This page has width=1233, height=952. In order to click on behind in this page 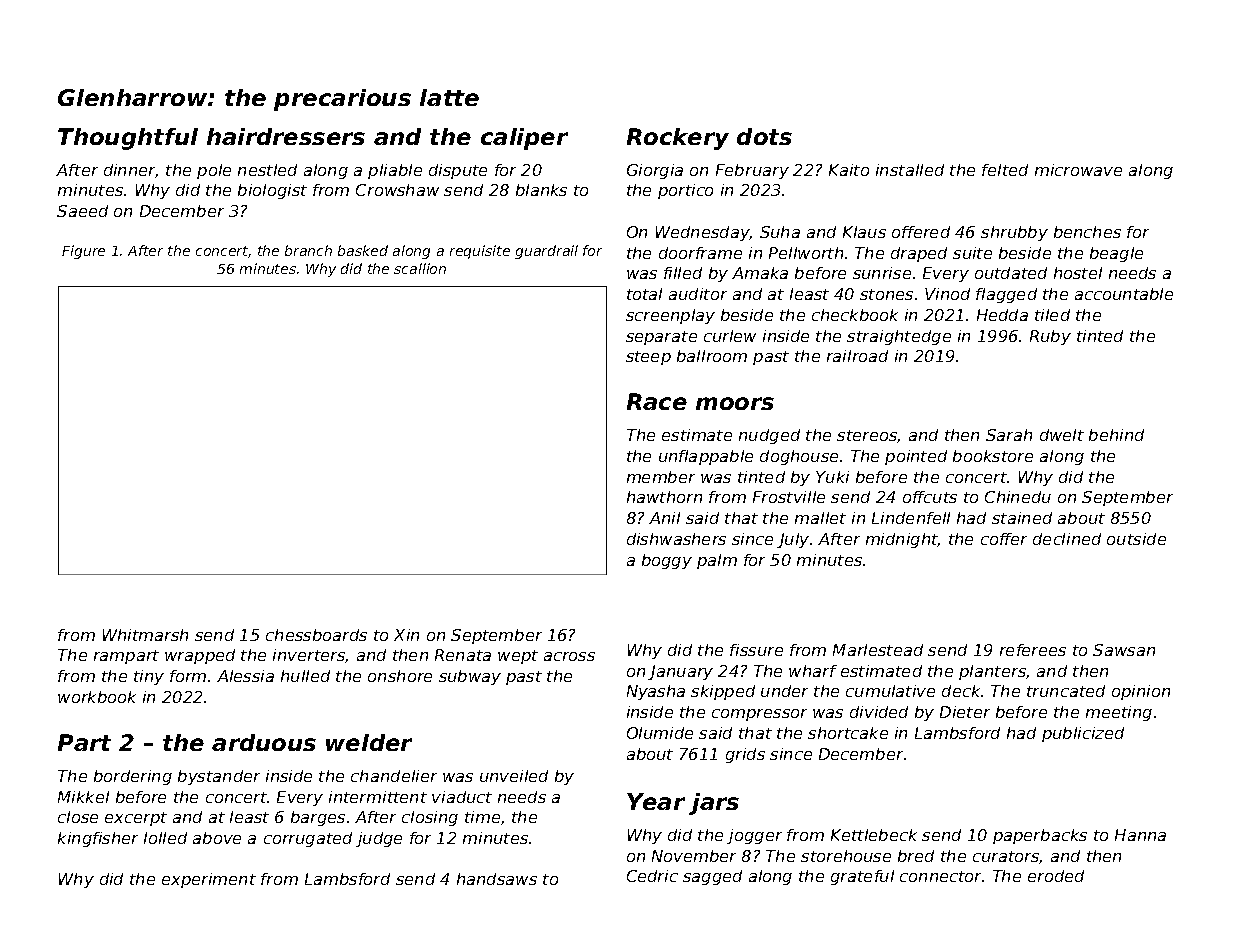, I will do `click(1116, 435)`.
